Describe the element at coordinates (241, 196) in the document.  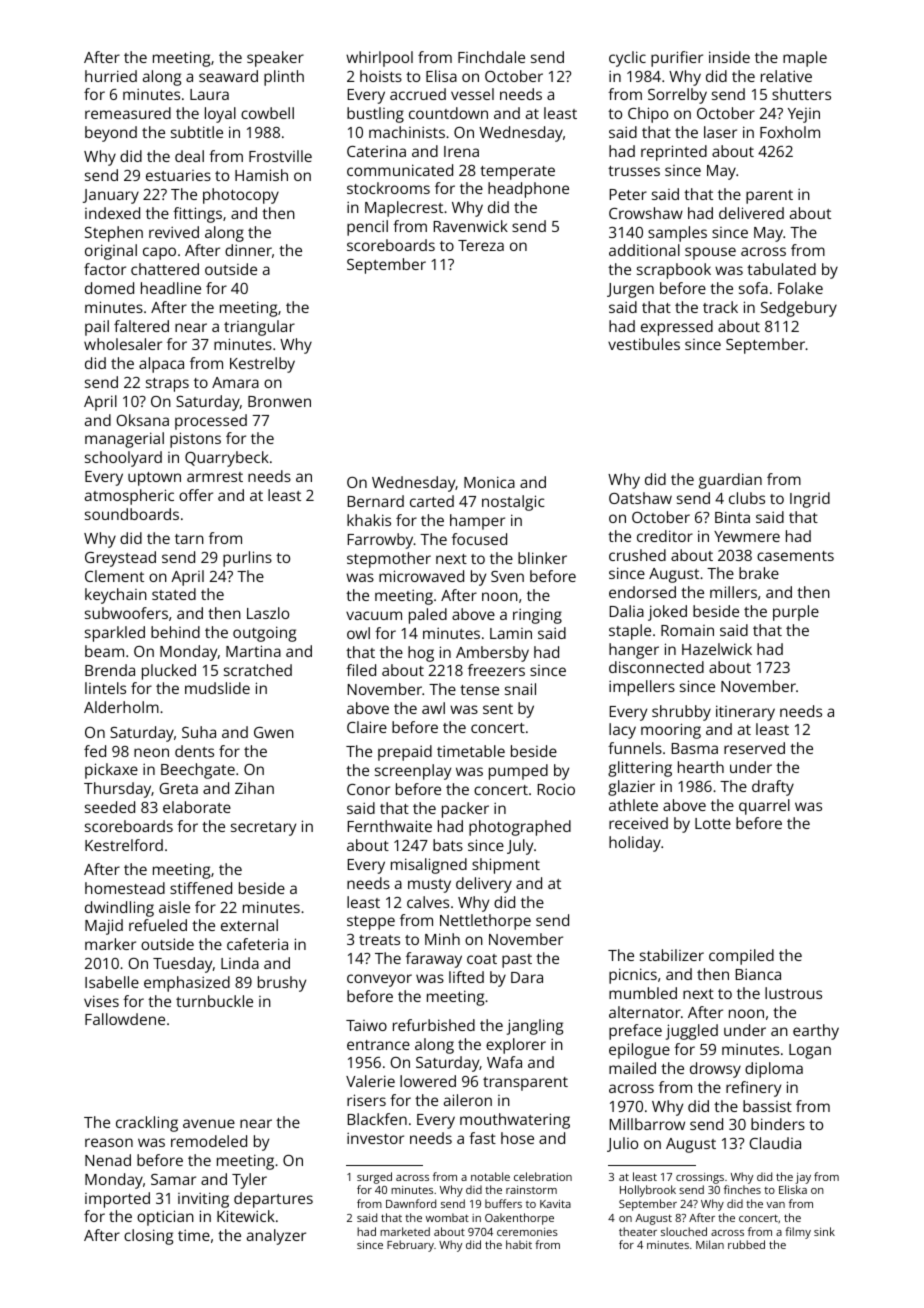
I see `photocopy` at that location.
